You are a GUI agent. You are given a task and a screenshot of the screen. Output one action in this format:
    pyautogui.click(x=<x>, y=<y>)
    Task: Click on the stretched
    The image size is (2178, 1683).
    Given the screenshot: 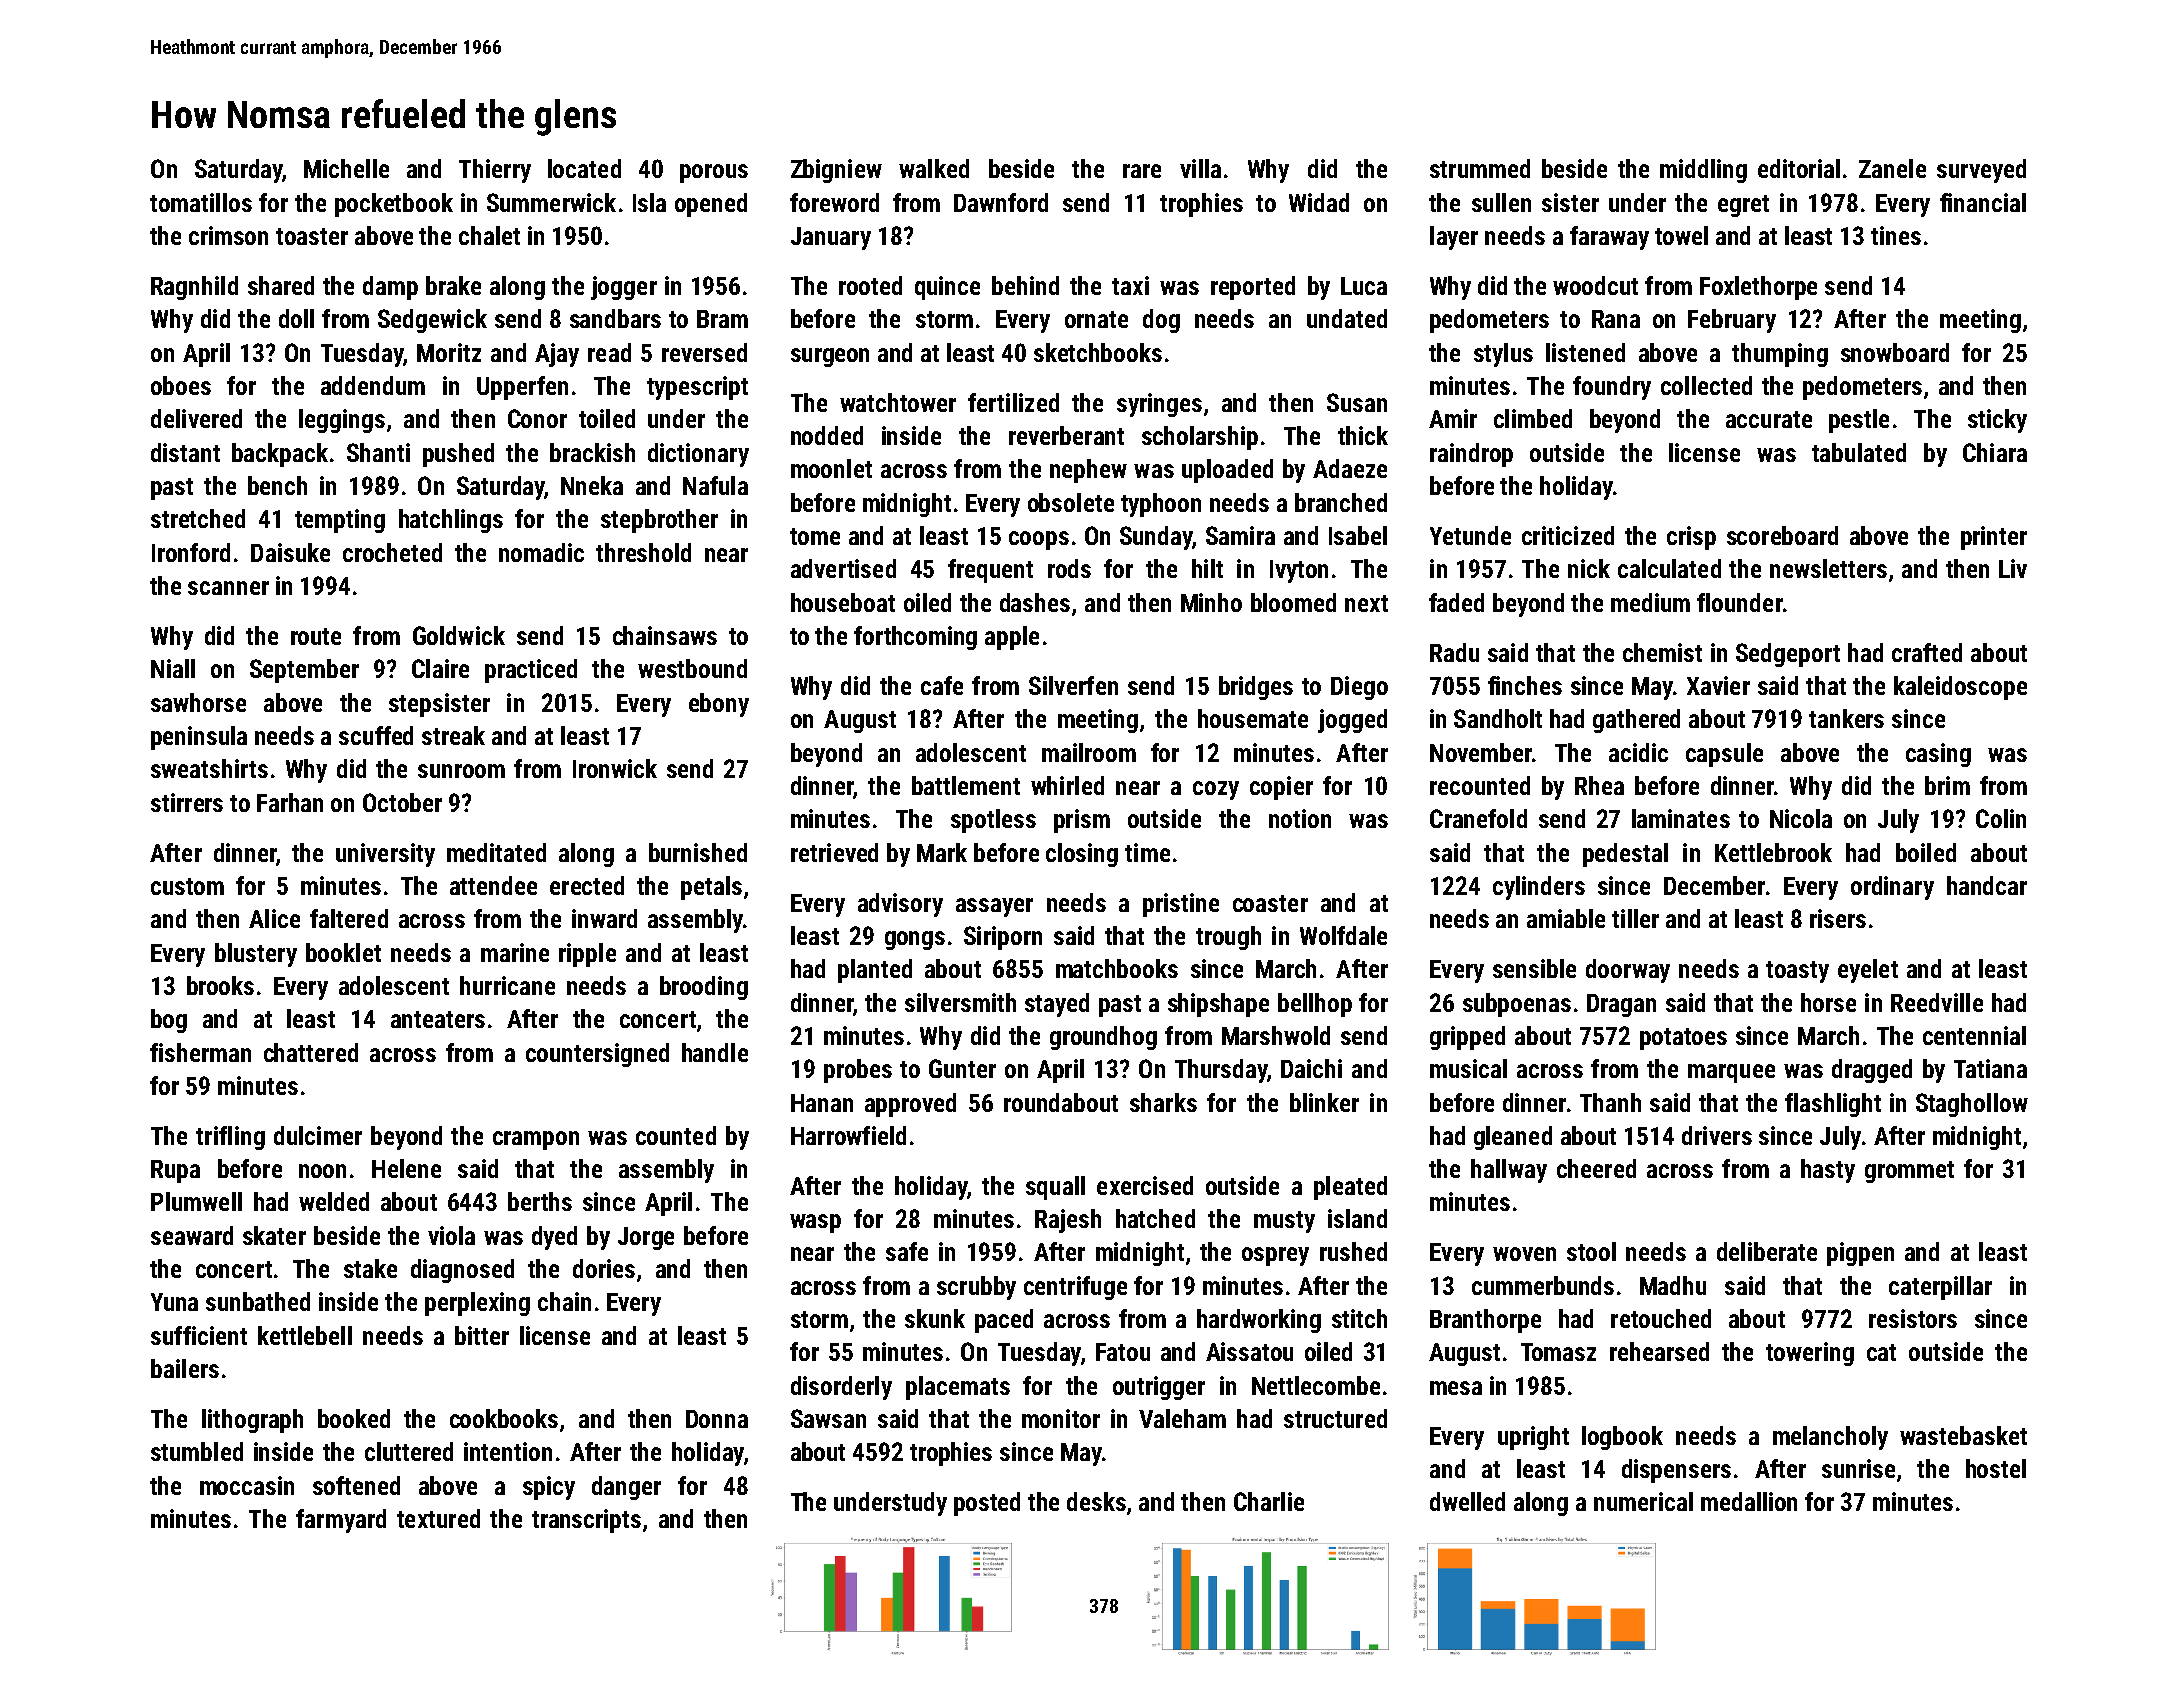 What is the action you would take?
    pyautogui.click(x=198, y=518)
